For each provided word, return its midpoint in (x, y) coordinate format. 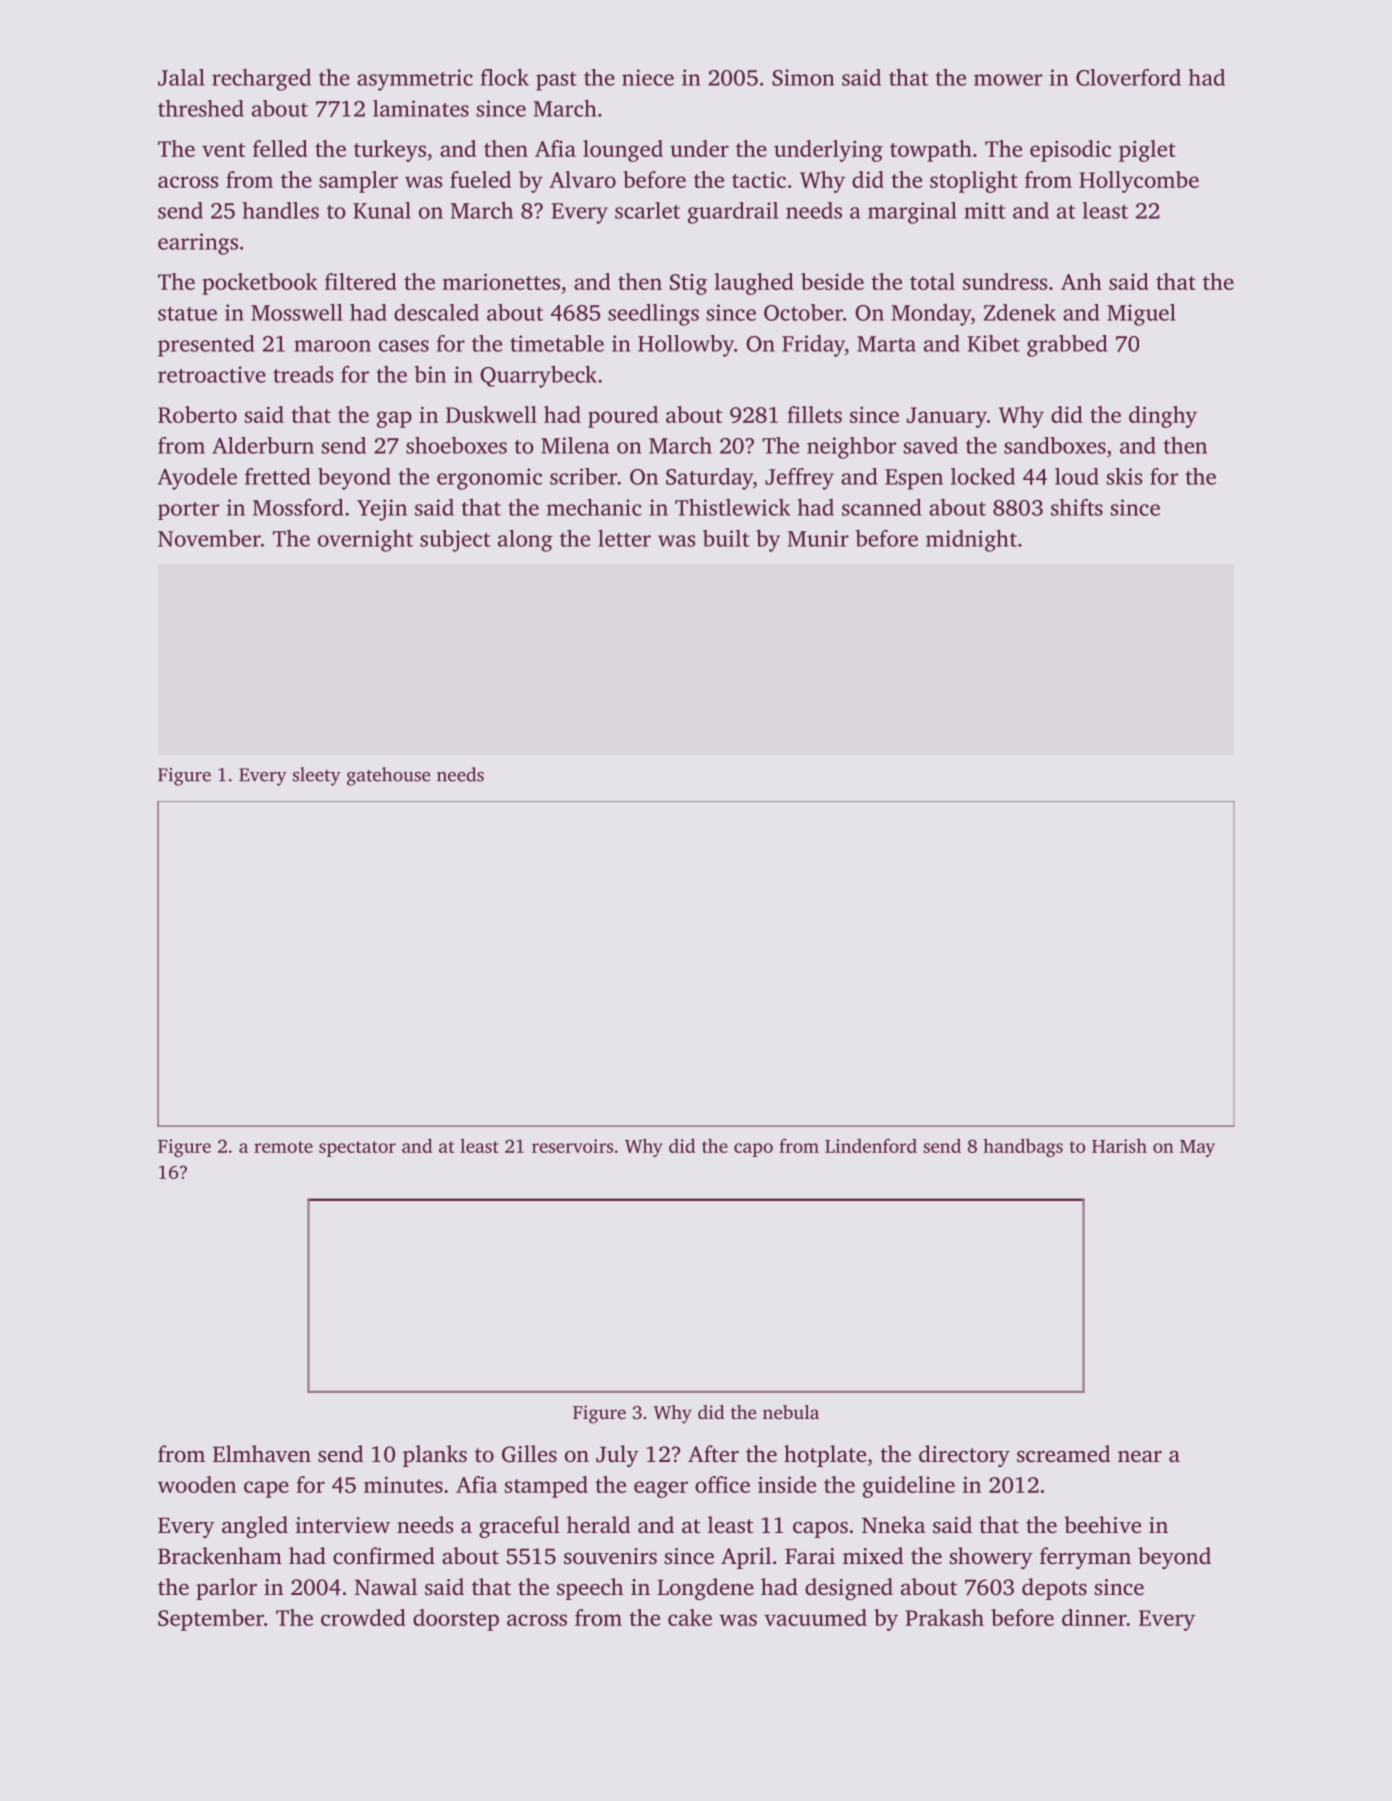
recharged (261, 80)
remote (283, 1147)
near (1140, 1457)
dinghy (1163, 417)
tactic (759, 179)
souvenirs (610, 1556)
